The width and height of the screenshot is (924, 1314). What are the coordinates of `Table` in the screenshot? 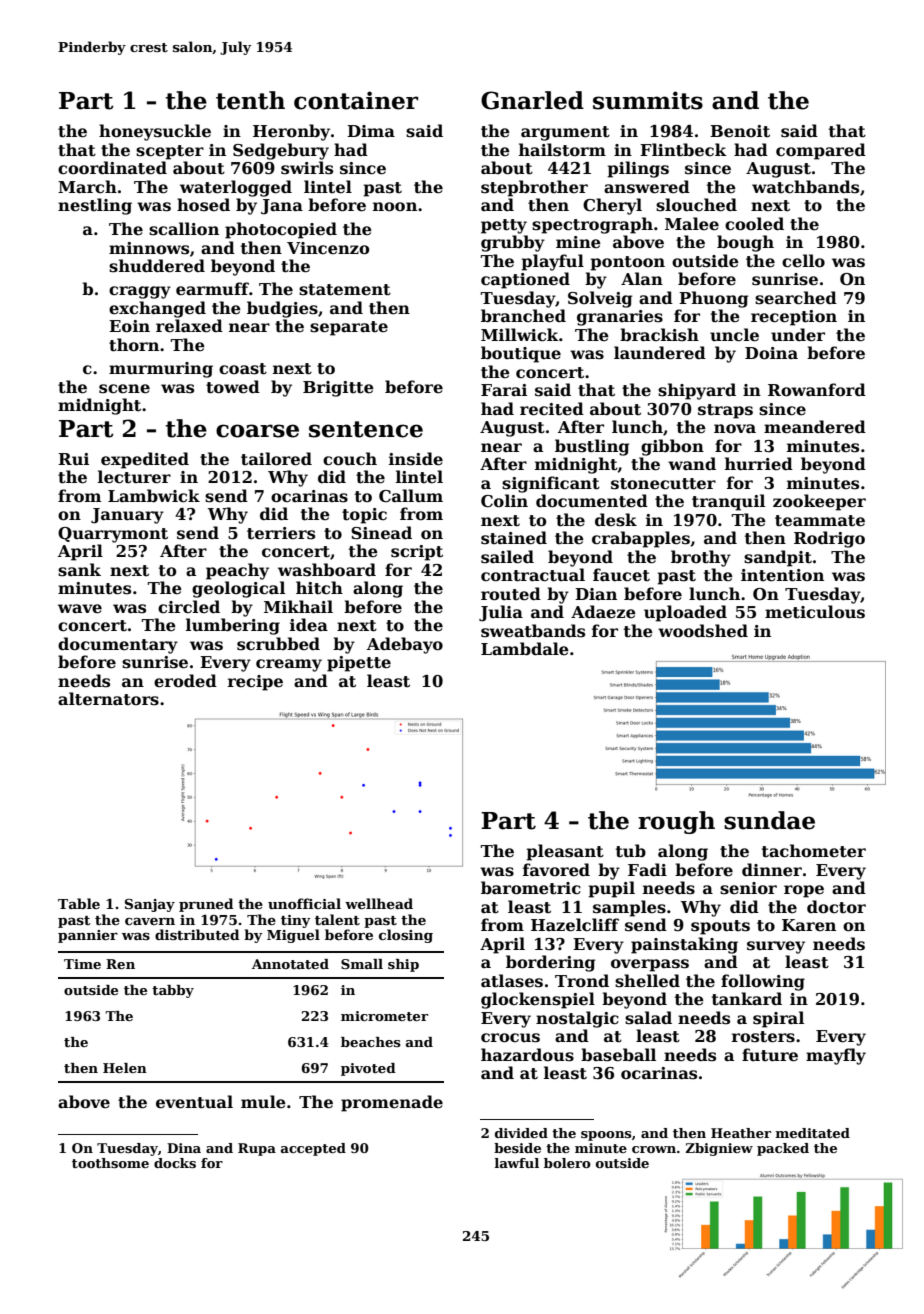 It's located at (79, 903).
